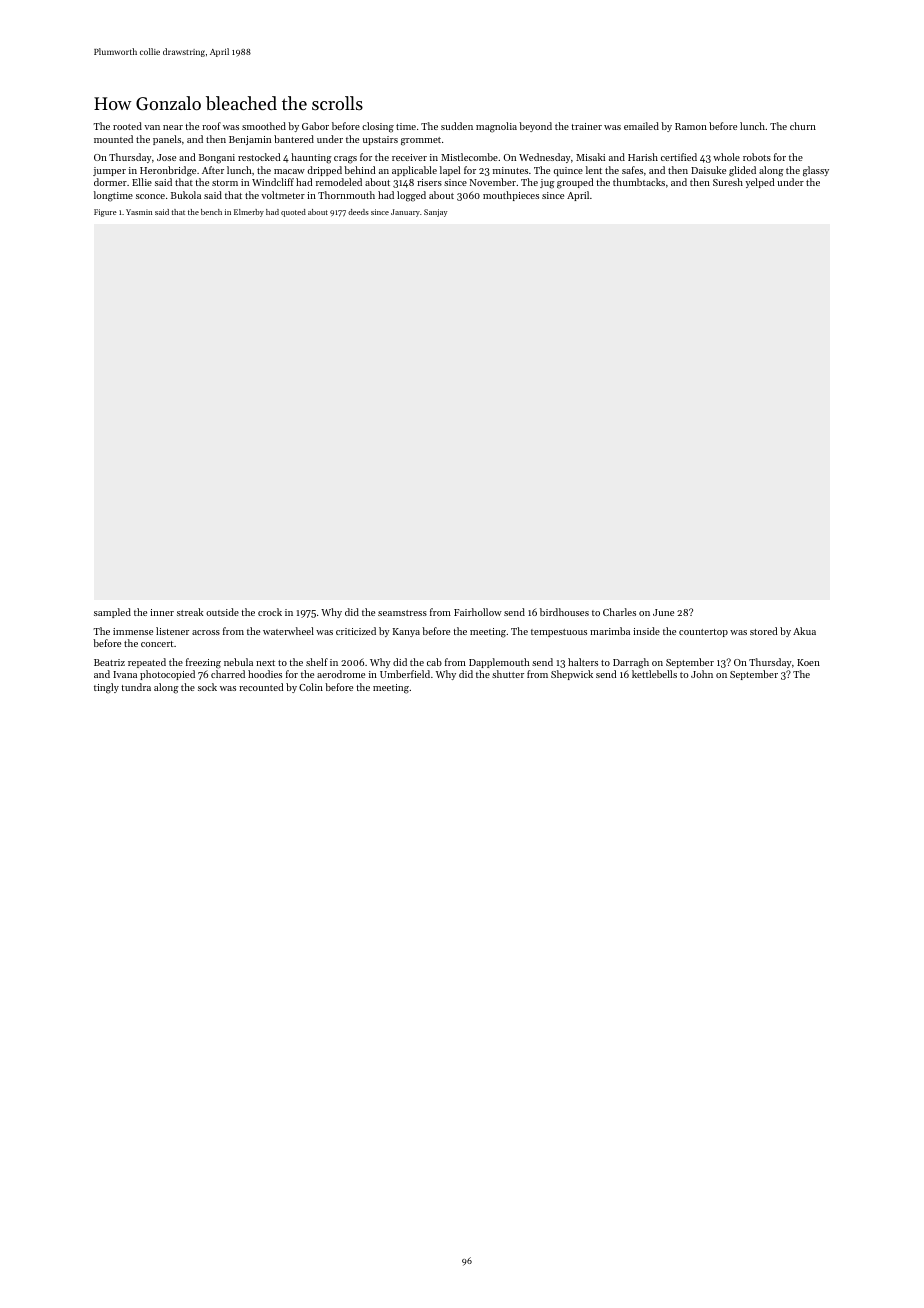  What do you see at coordinates (457, 126) in the screenshot?
I see `sudden` at bounding box center [457, 126].
